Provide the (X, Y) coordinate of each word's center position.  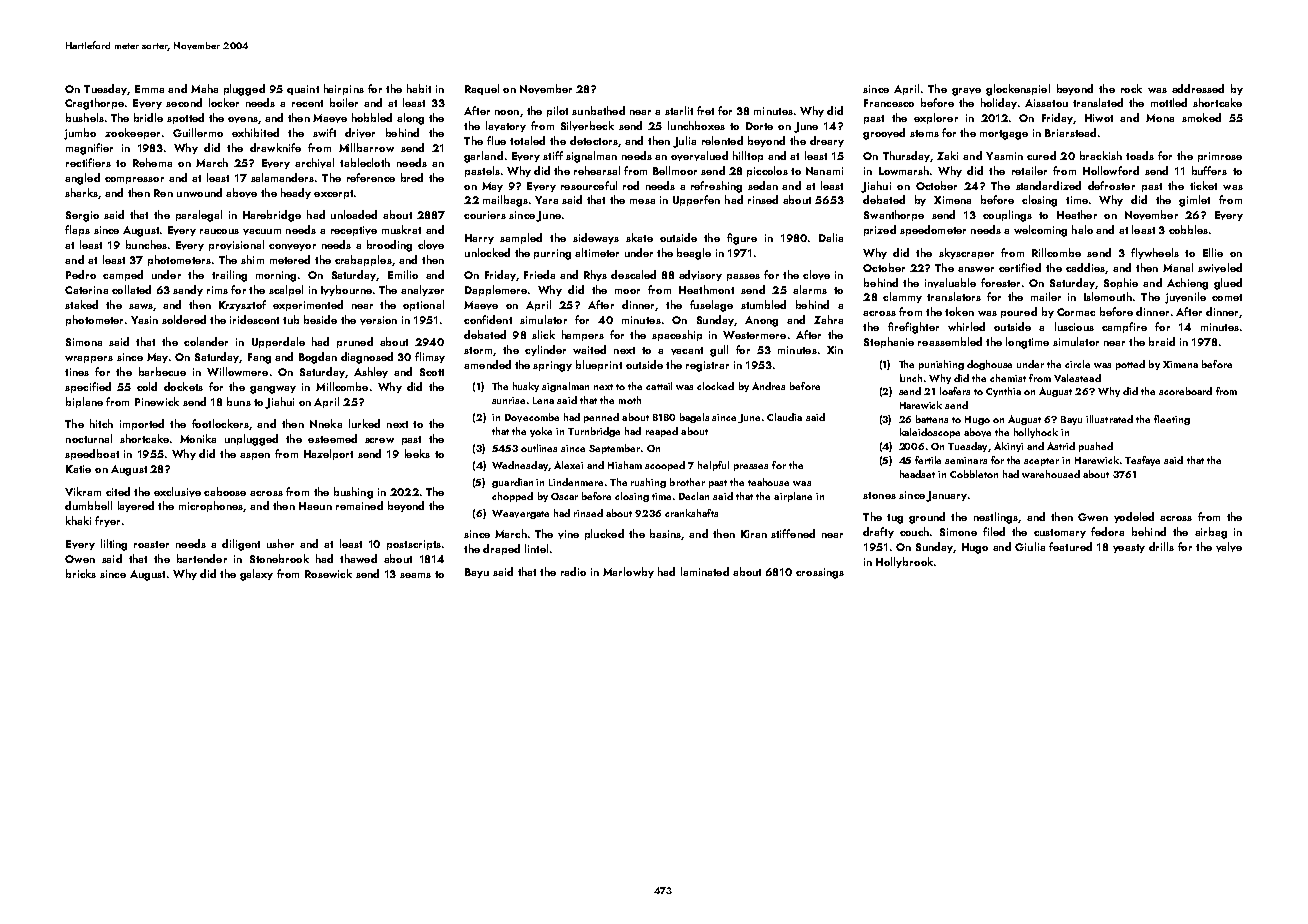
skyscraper (966, 253)
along (410, 119)
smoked (1201, 117)
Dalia (831, 237)
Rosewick (328, 573)
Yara (546, 200)
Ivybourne (346, 290)
